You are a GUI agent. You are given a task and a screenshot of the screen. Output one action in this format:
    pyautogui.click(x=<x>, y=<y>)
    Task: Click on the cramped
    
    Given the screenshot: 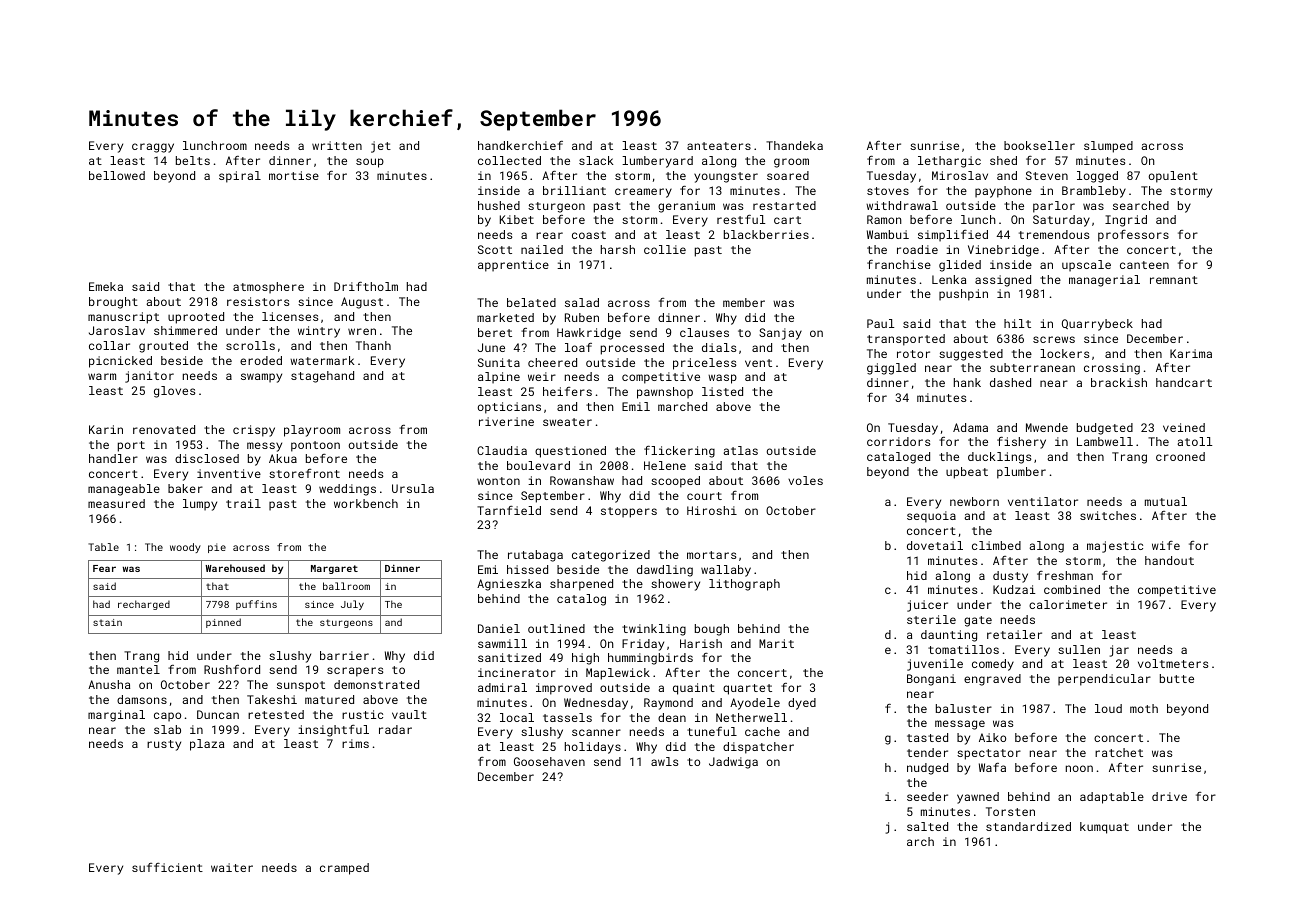 What is the action you would take?
    pyautogui.click(x=344, y=869)
